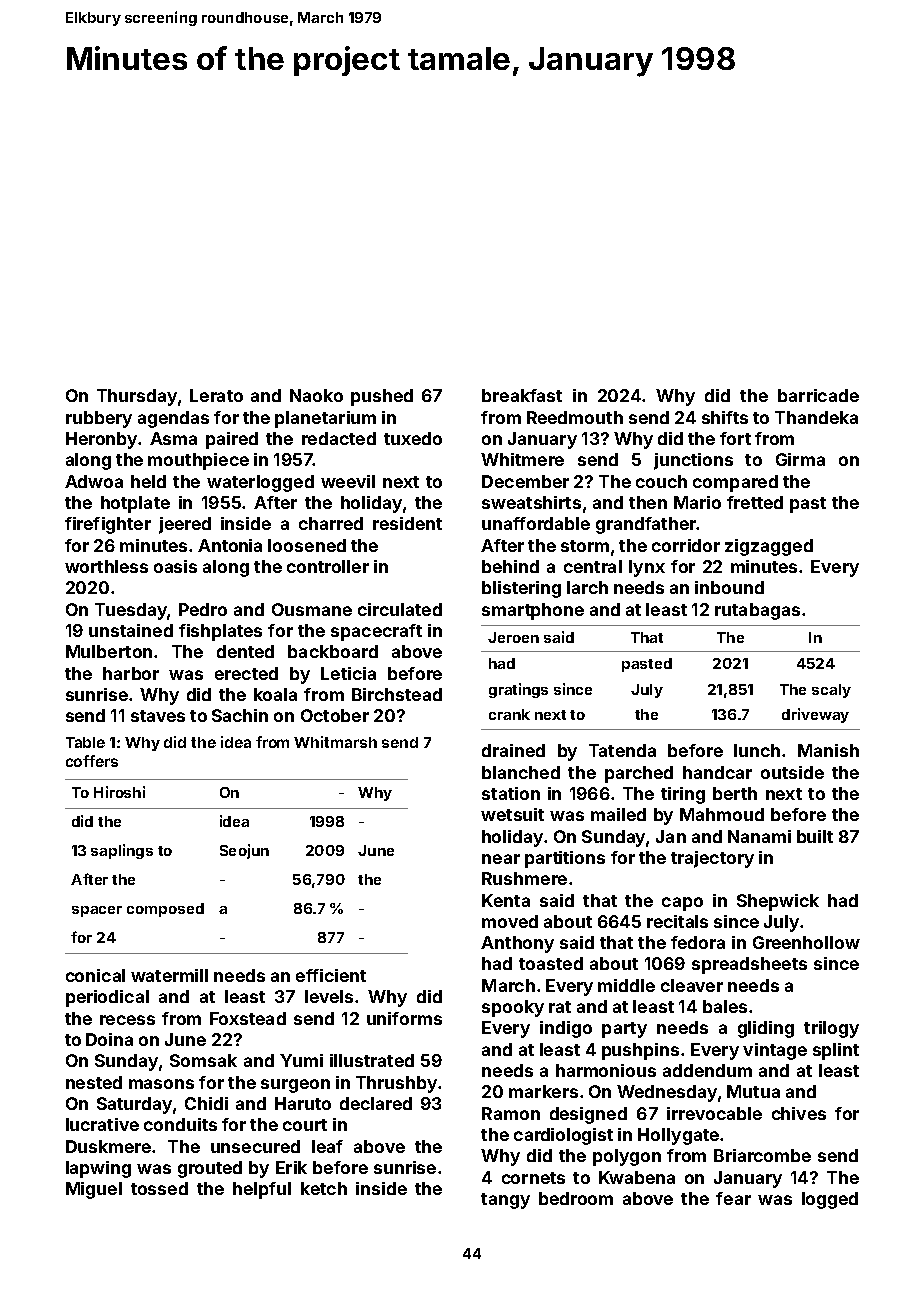 The height and width of the page is (1308, 924). Describe the element at coordinates (799, 1113) in the page. I see `chives` at that location.
